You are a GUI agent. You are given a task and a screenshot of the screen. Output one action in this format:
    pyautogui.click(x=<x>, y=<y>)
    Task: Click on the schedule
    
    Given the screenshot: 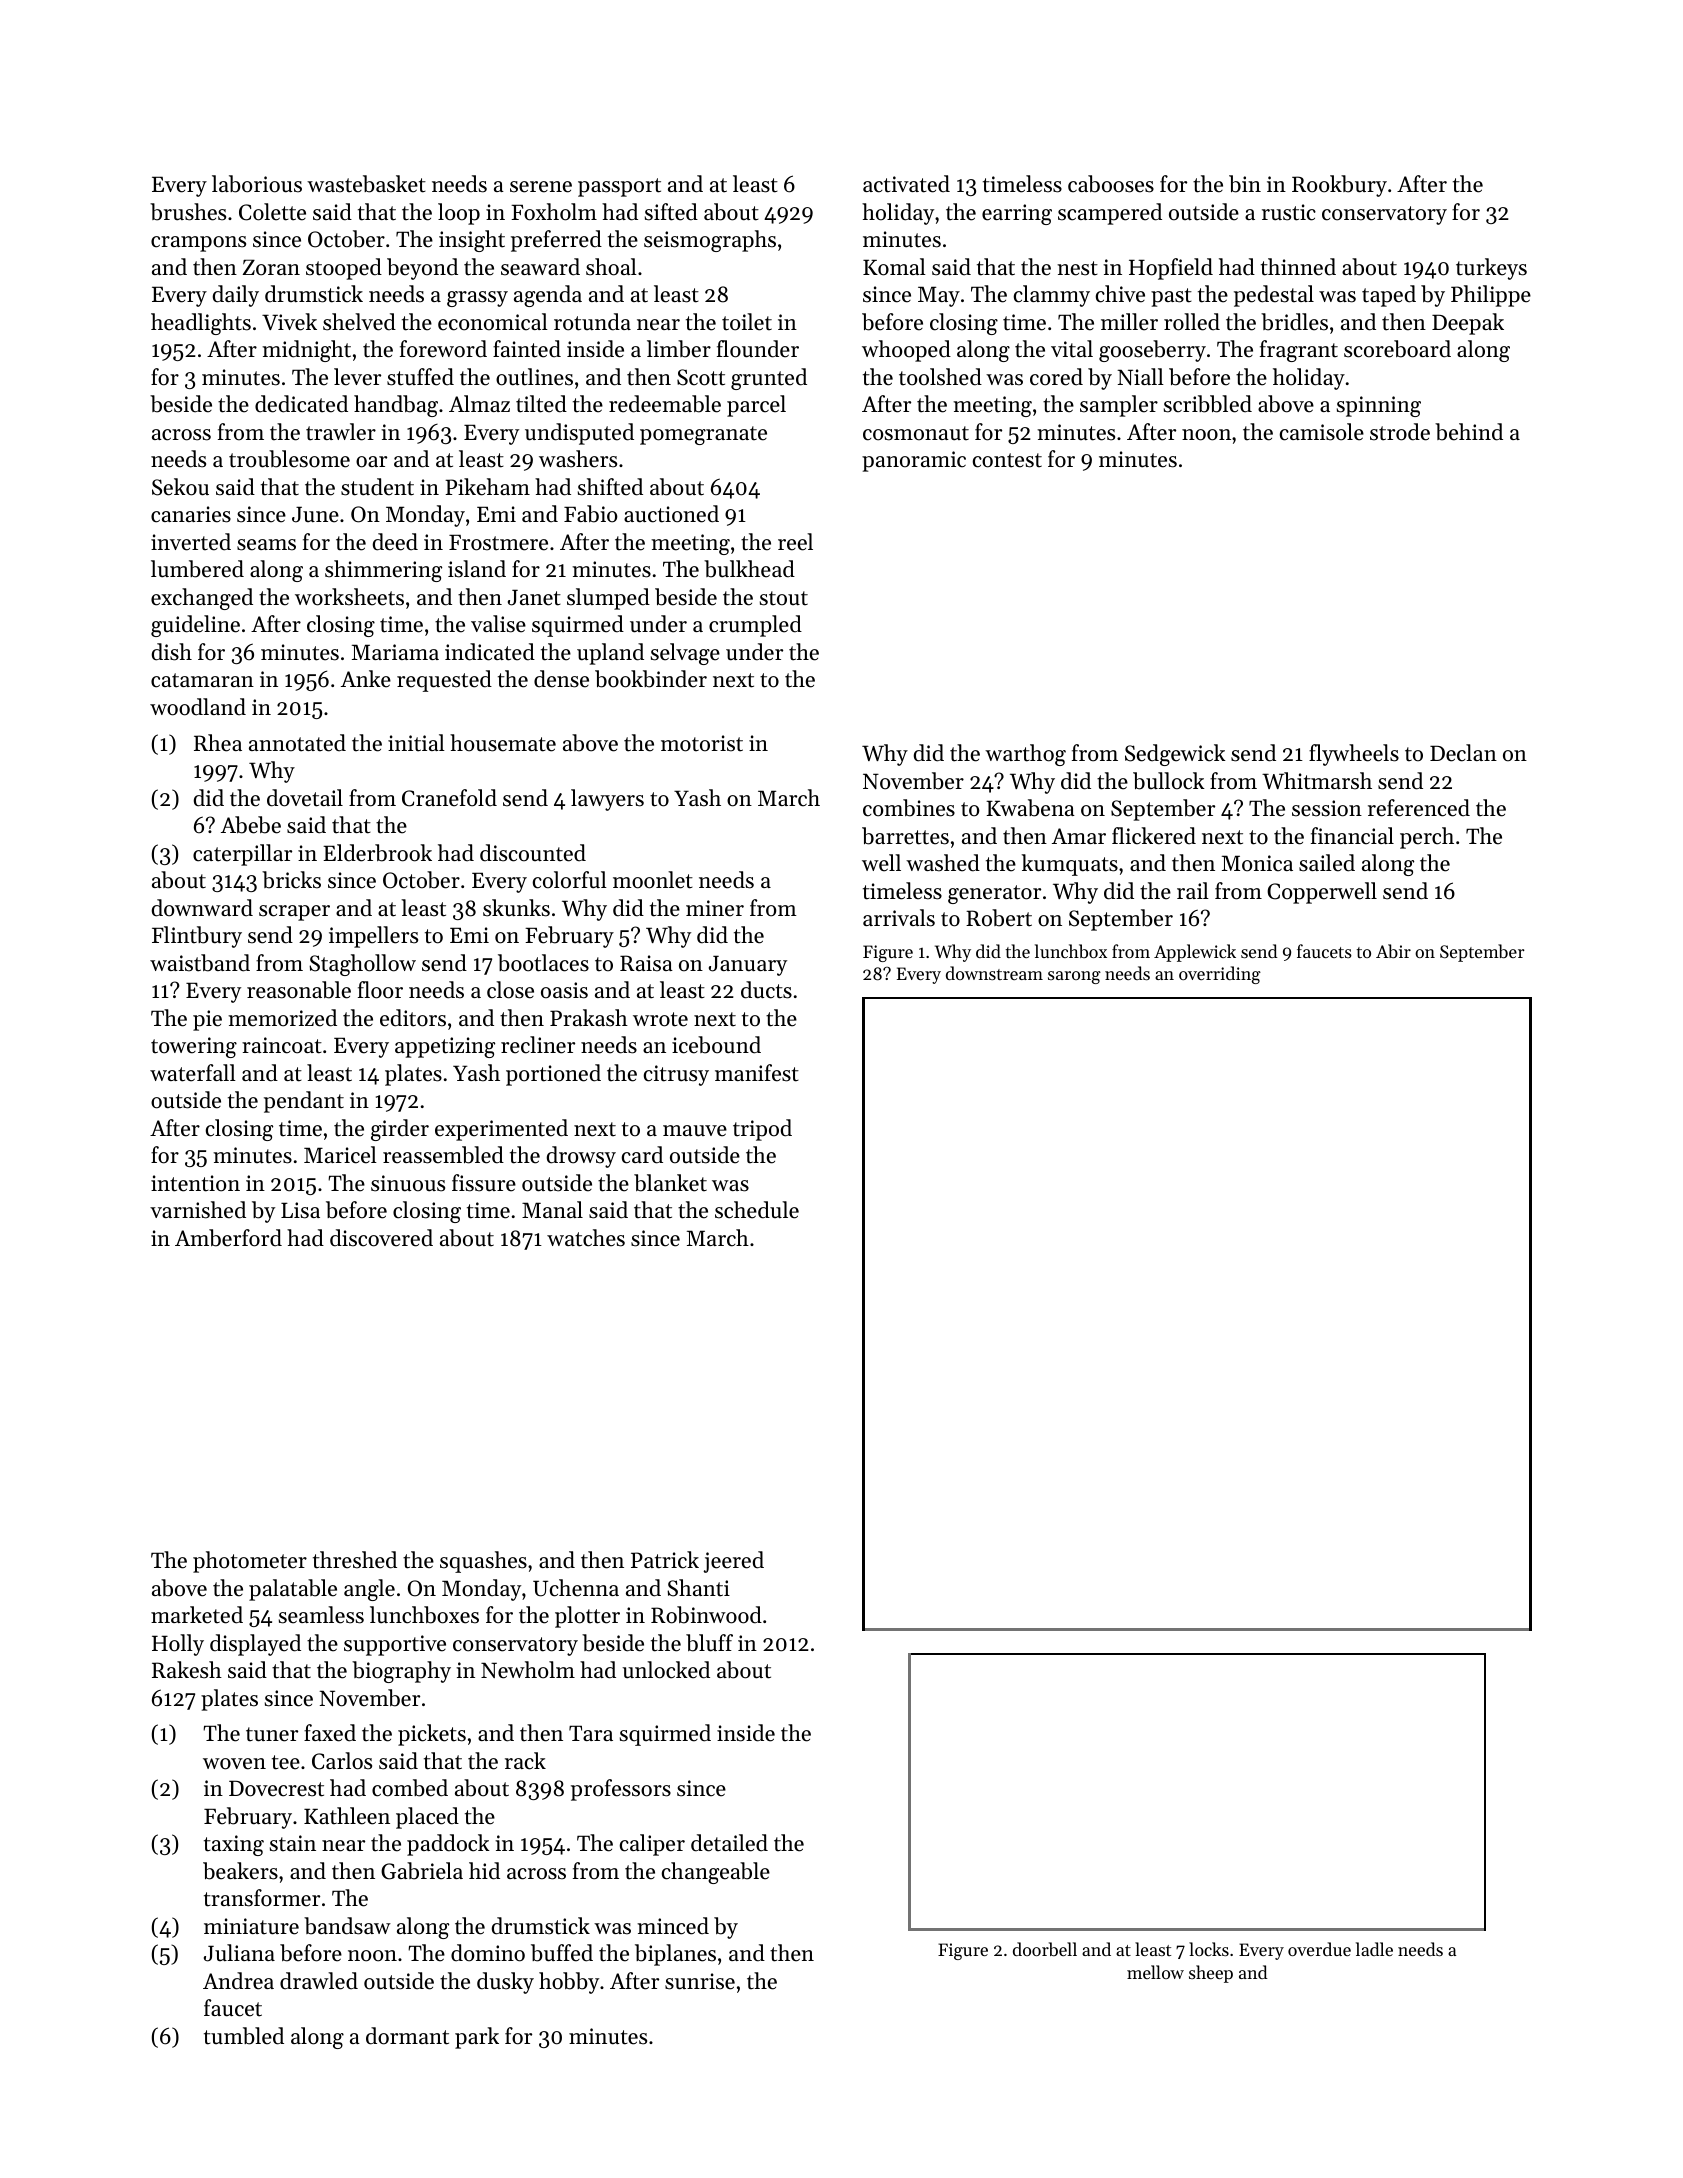 What is the action you would take?
    pyautogui.click(x=757, y=1210)
